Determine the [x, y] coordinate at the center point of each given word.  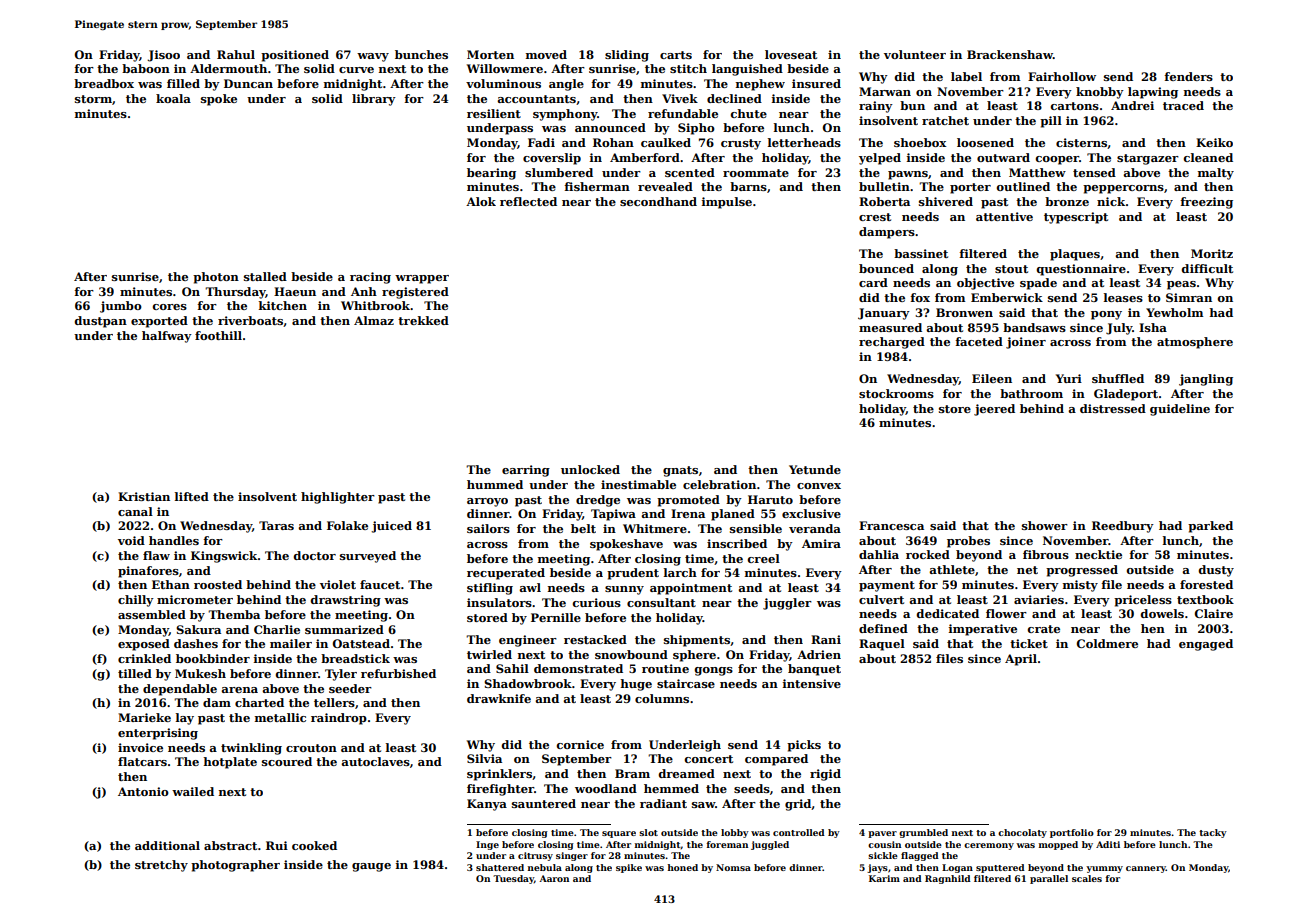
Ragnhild [948, 879]
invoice [140, 747]
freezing [1206, 203]
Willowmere [505, 68]
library [374, 100]
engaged [1206, 645]
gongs [714, 671]
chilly [136, 601]
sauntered [544, 803]
